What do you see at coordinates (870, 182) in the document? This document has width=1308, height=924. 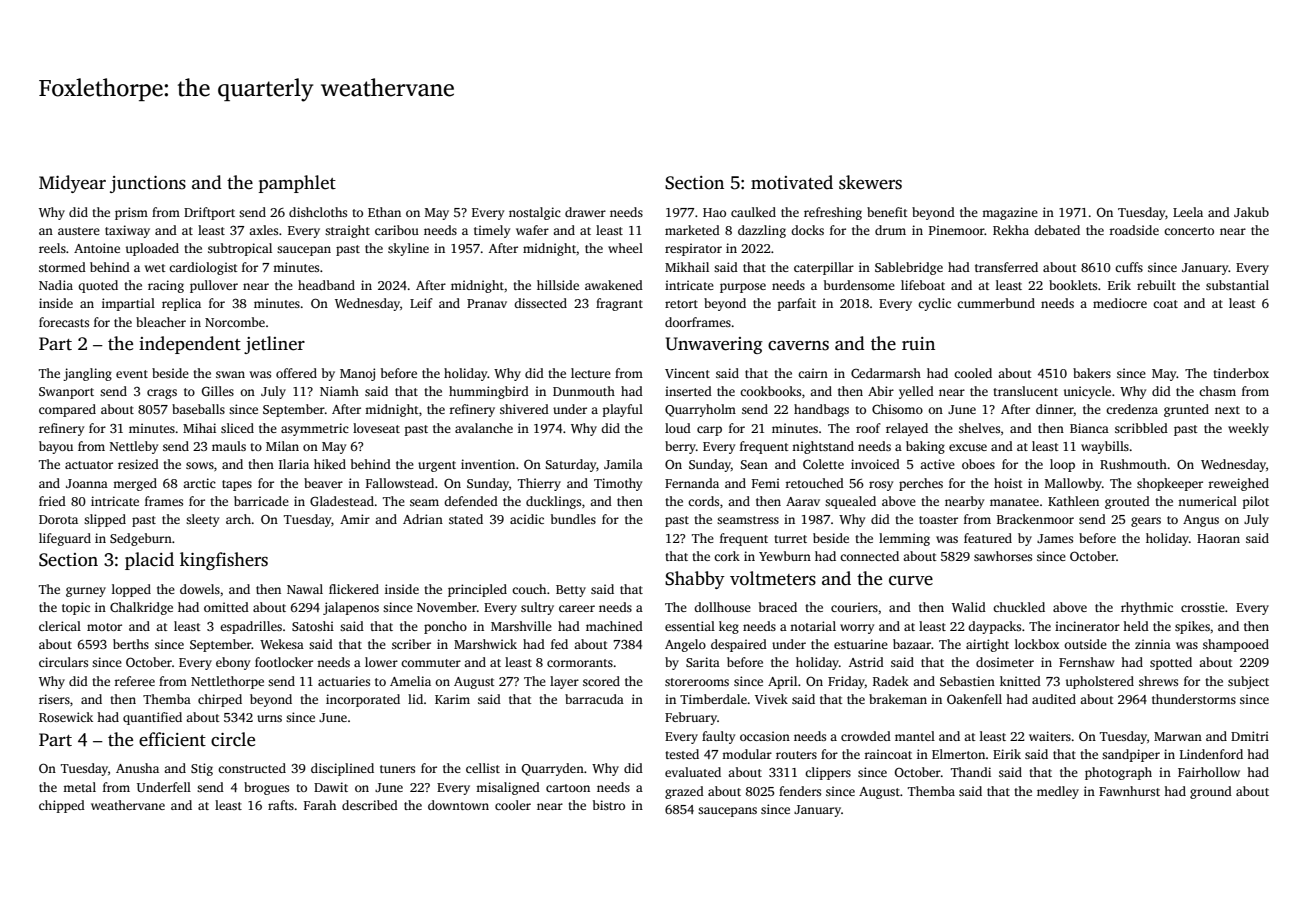 I see `skewers` at bounding box center [870, 182].
